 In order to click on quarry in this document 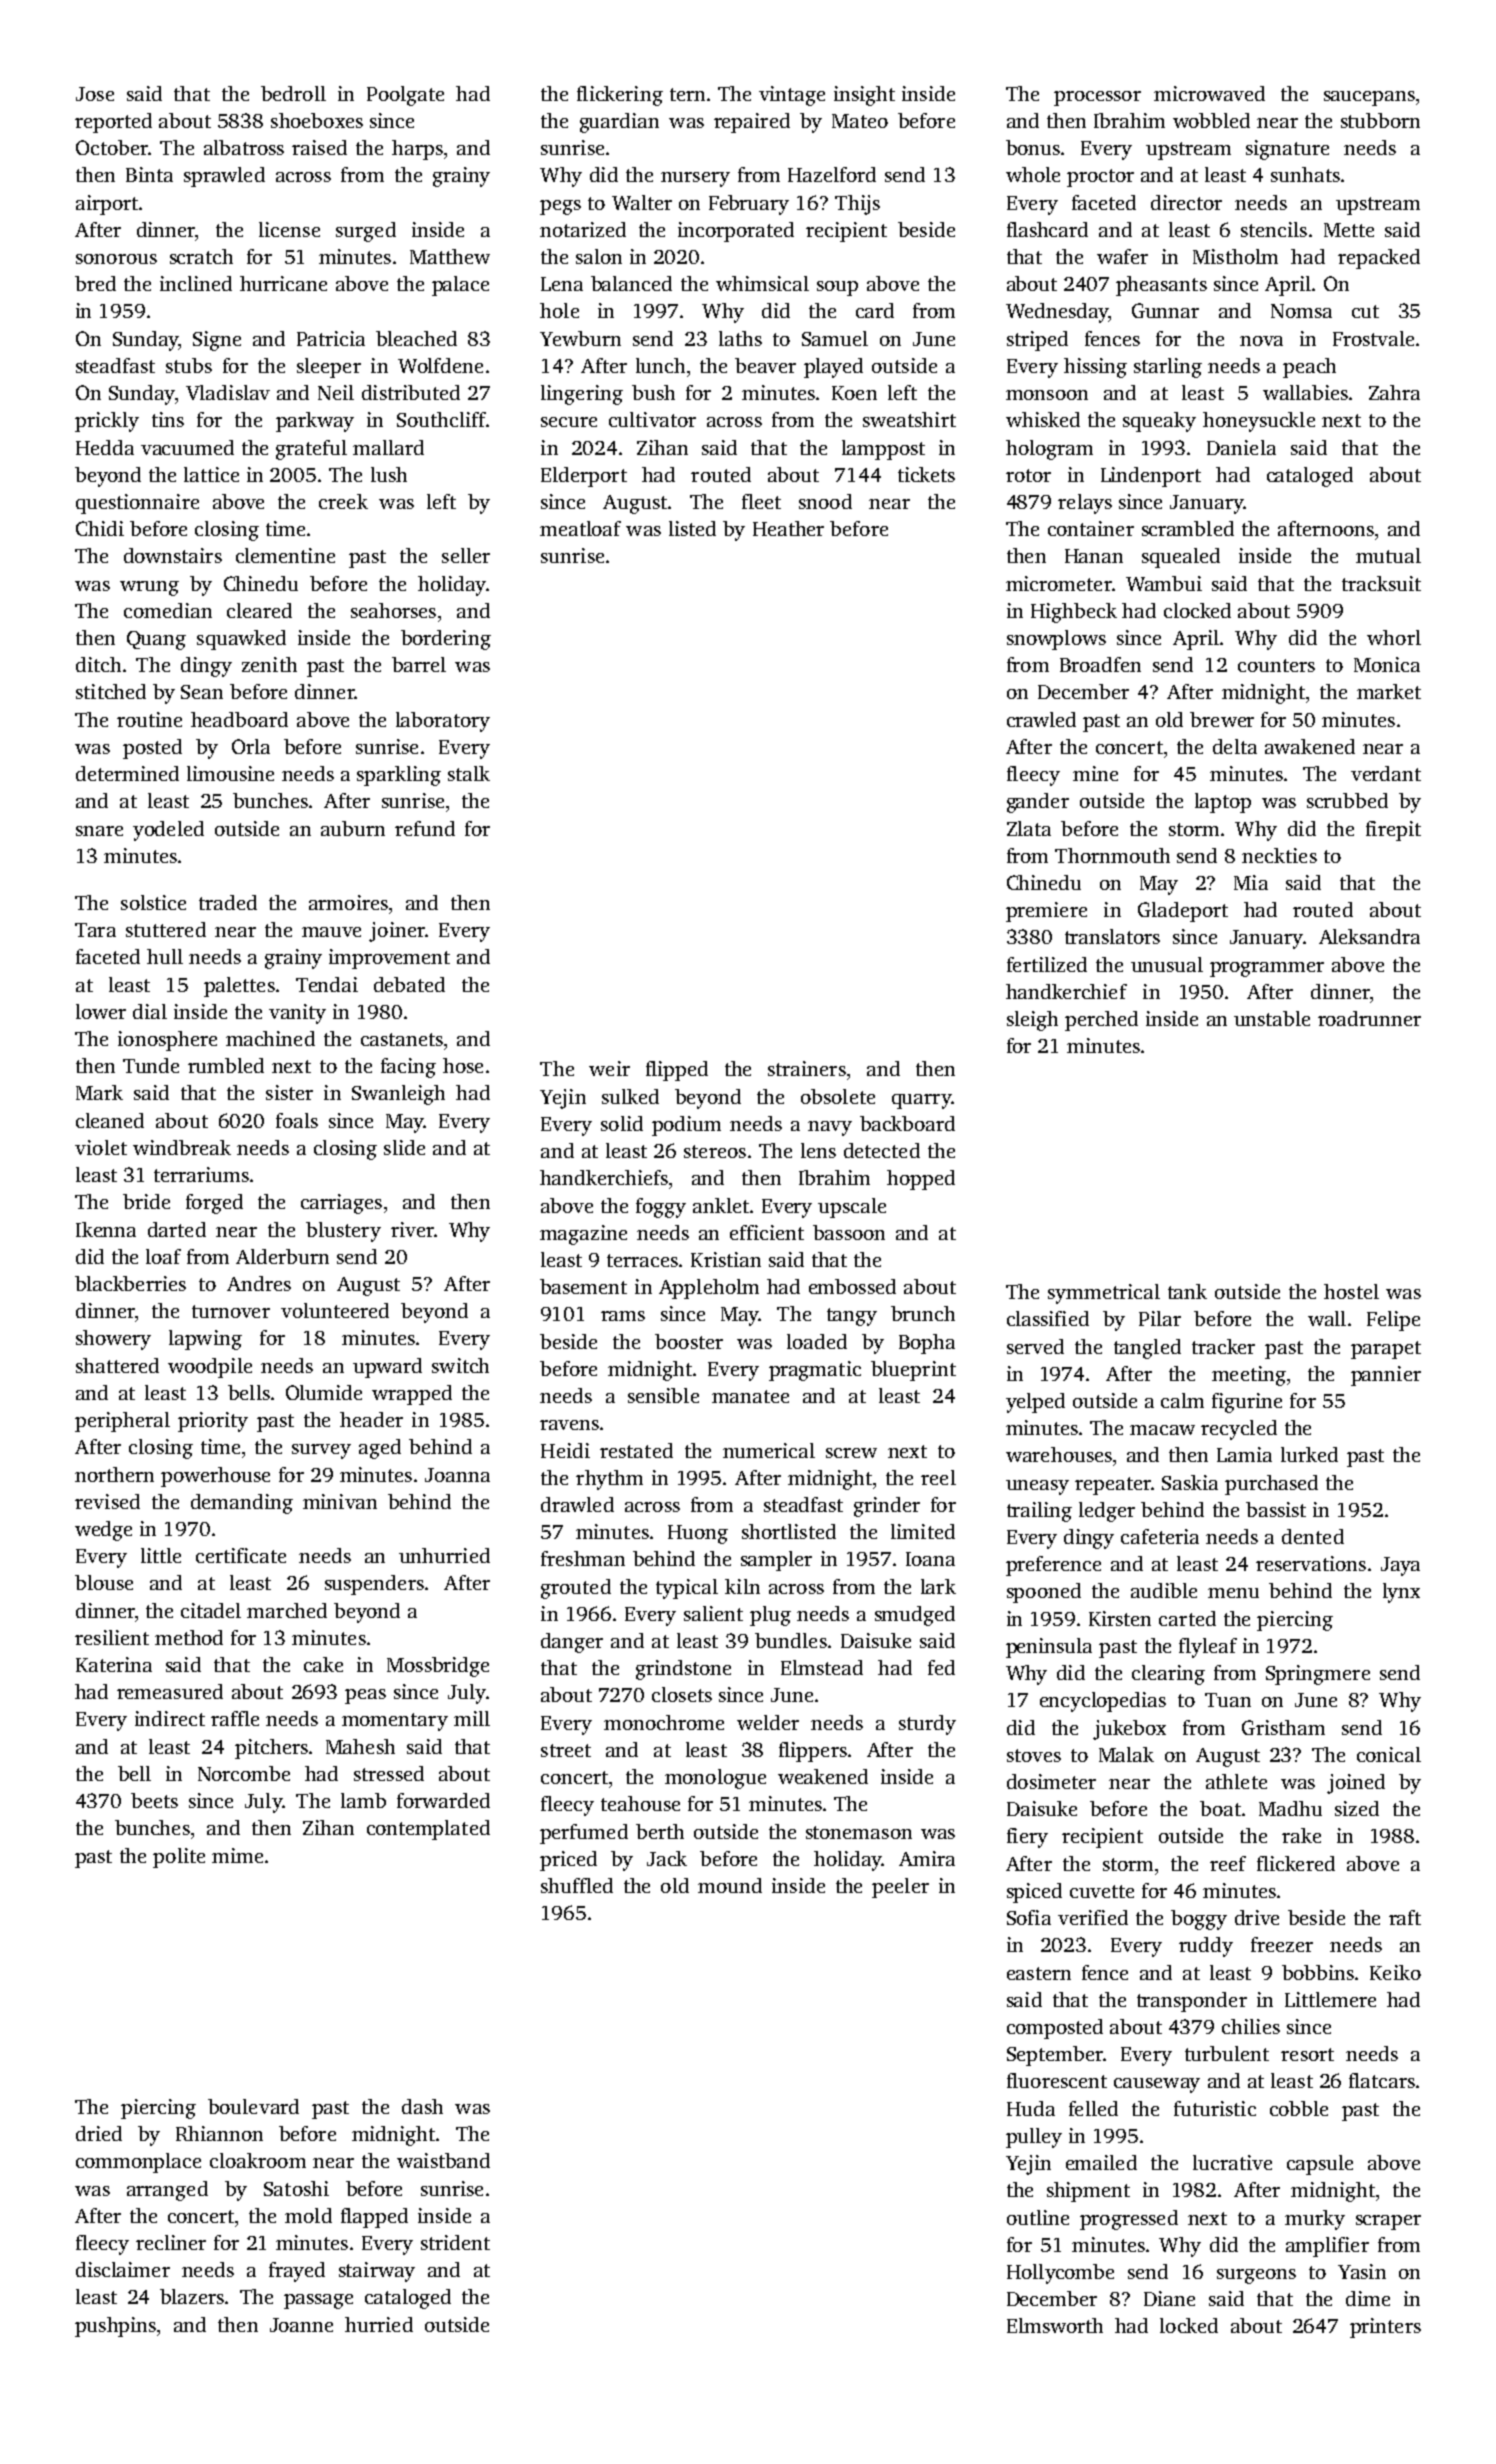, I will do `click(921, 1101)`.
